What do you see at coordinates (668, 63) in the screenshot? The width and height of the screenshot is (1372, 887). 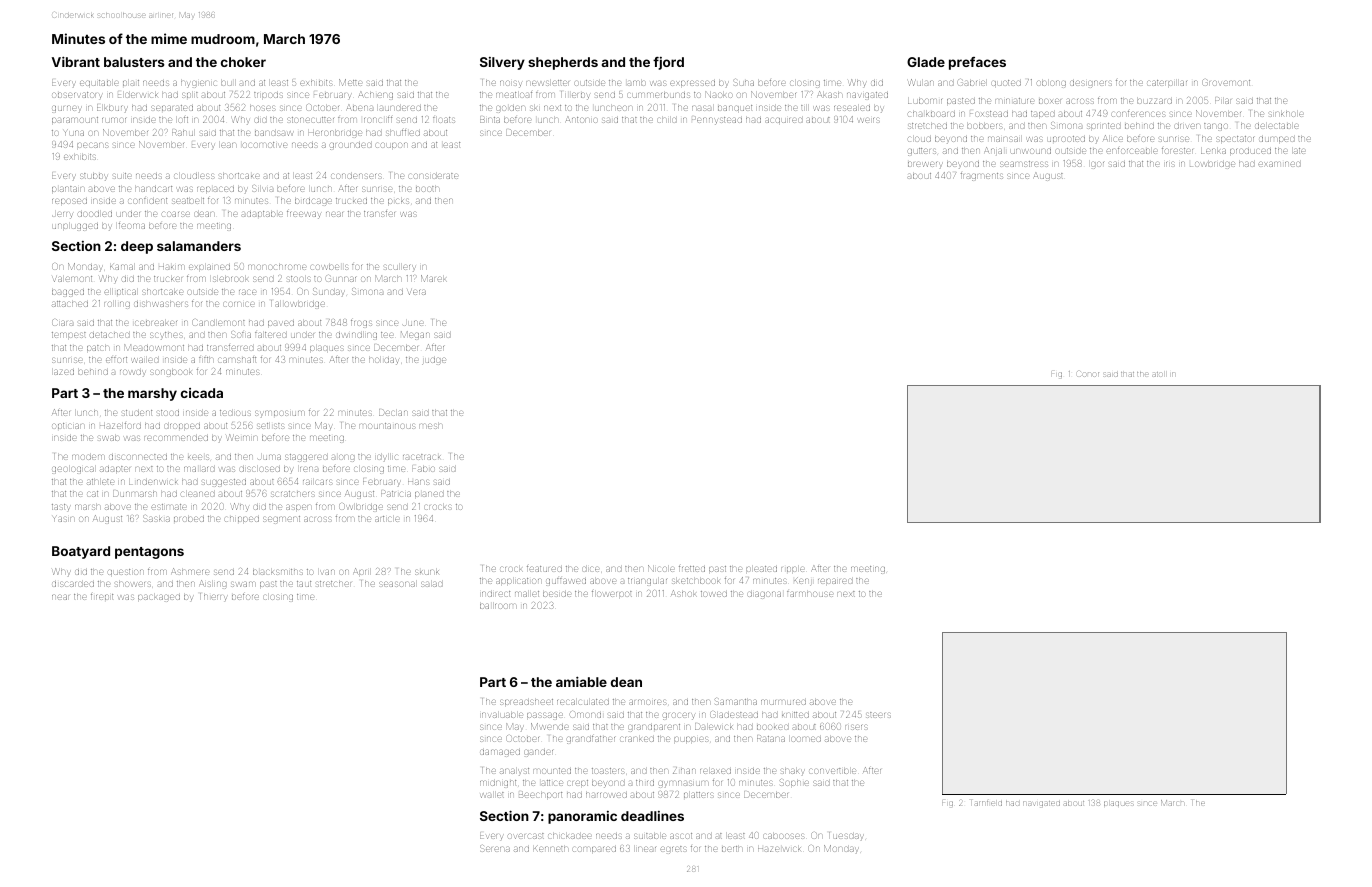 I see `fjord` at bounding box center [668, 63].
